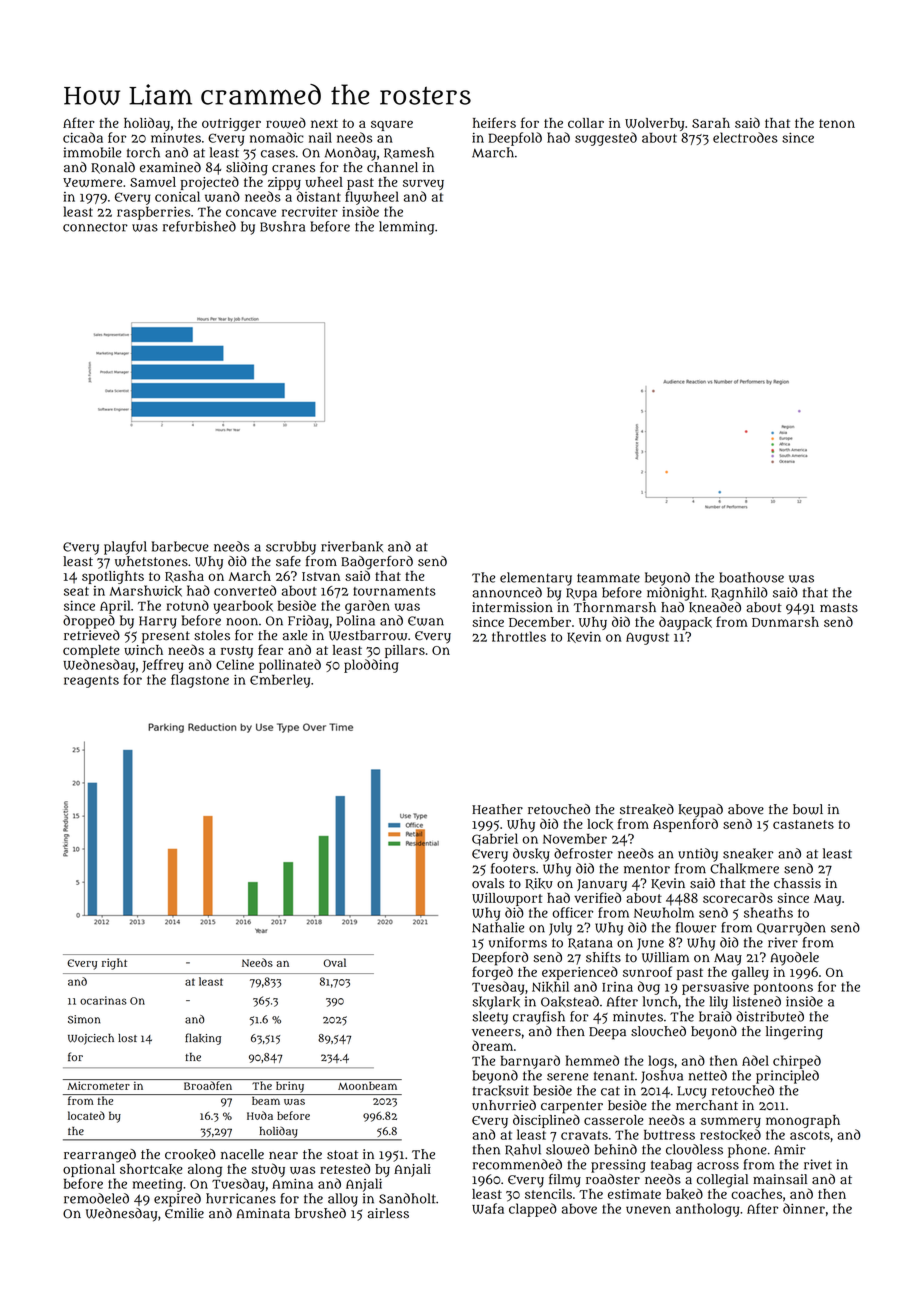 This page has width=924, height=1308. I want to click on garden, so click(367, 607).
